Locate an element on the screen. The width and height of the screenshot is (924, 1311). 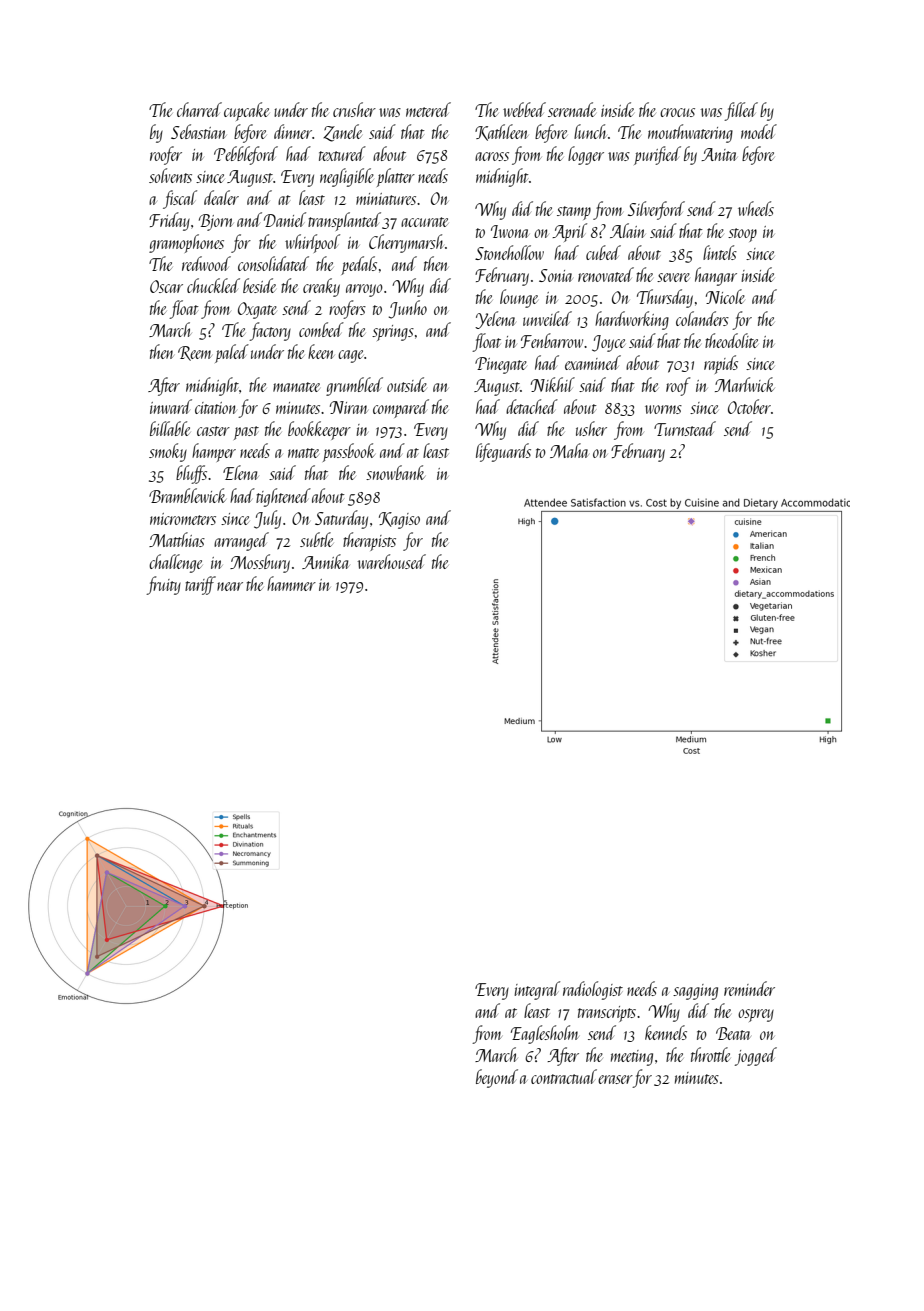
hammer is located at coordinates (291, 583).
